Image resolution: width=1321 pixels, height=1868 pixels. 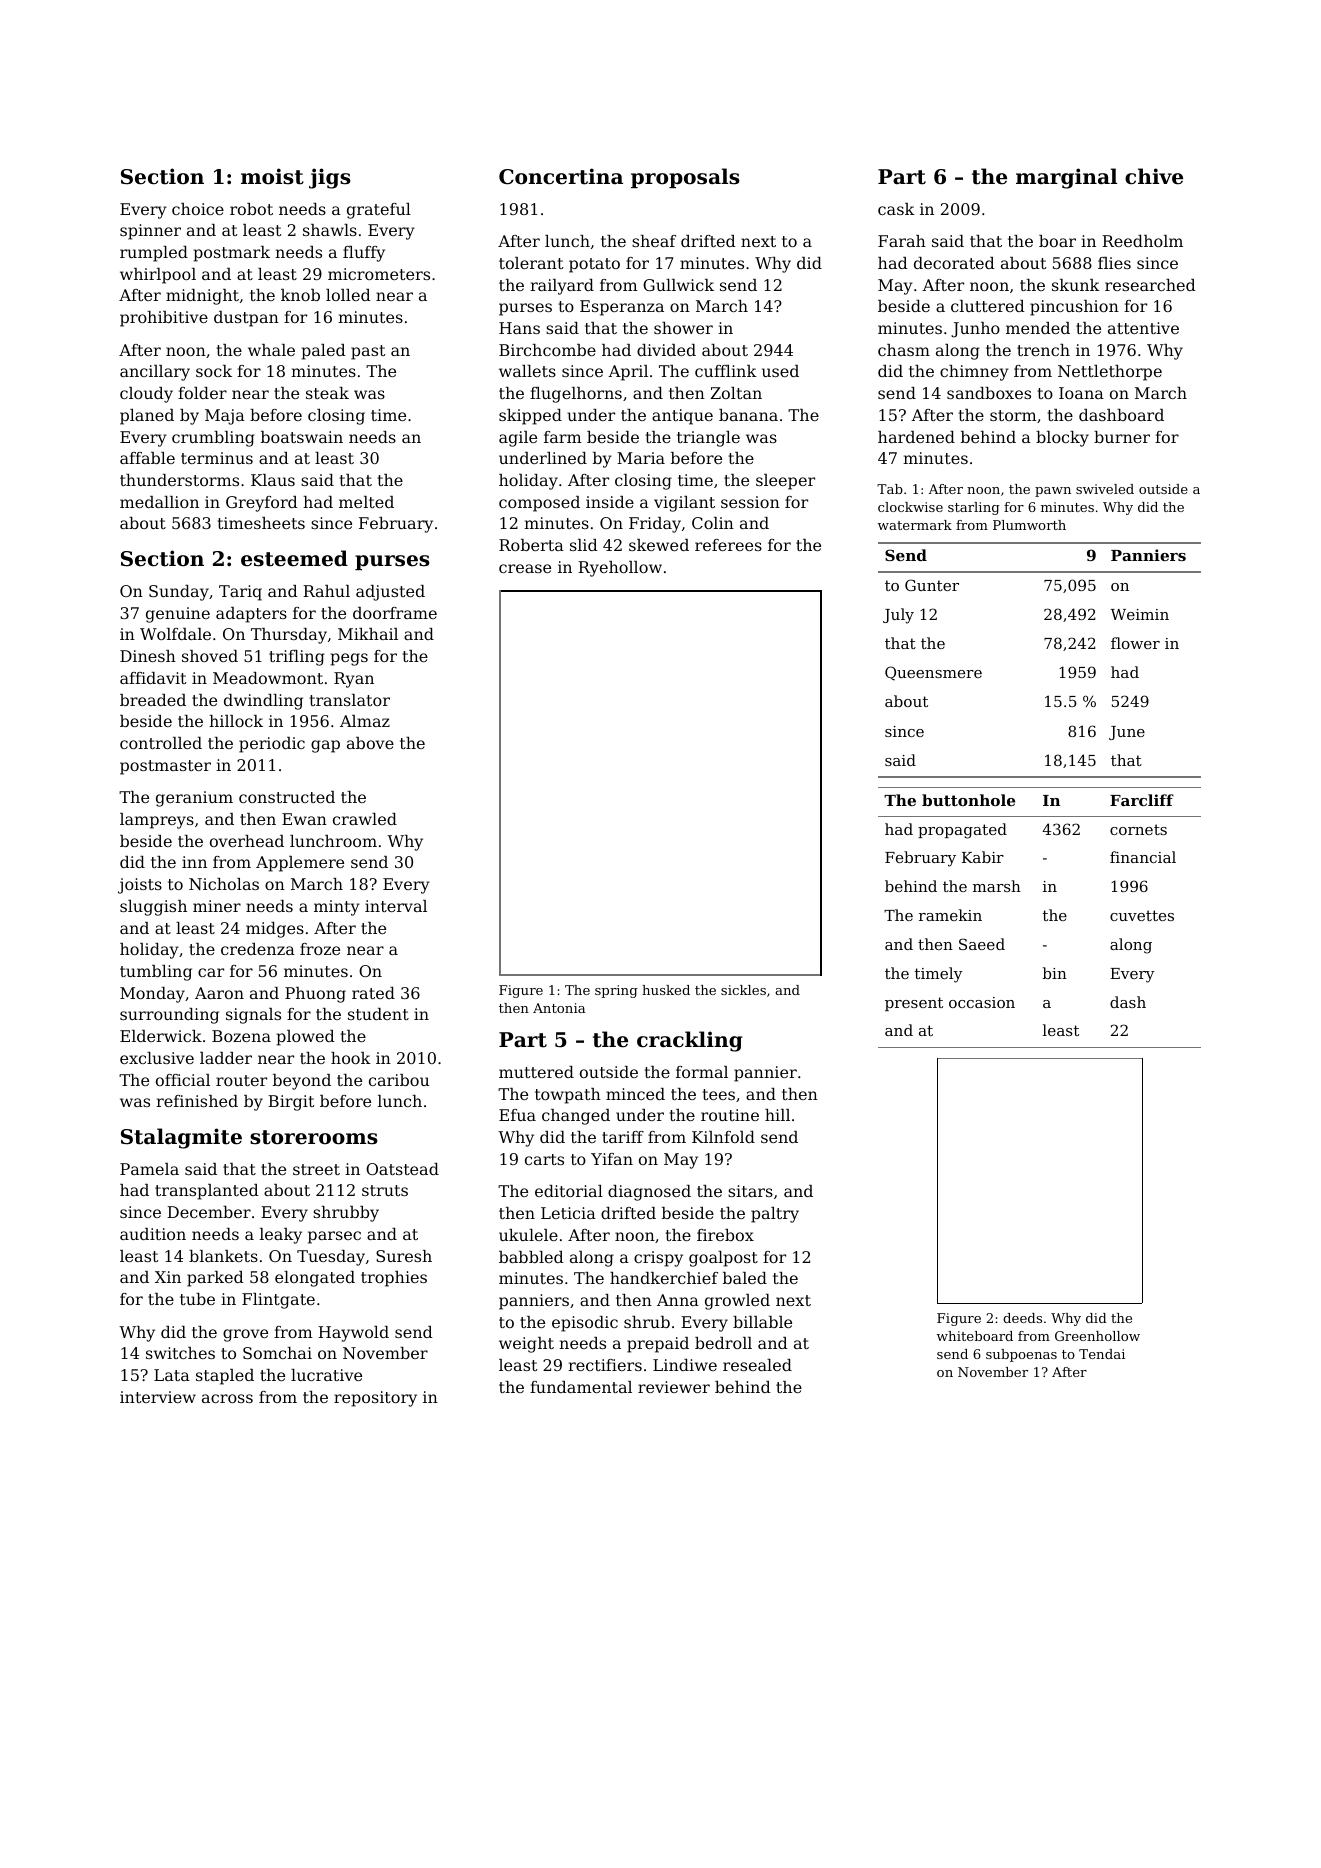 I want to click on repository, so click(x=375, y=1399).
